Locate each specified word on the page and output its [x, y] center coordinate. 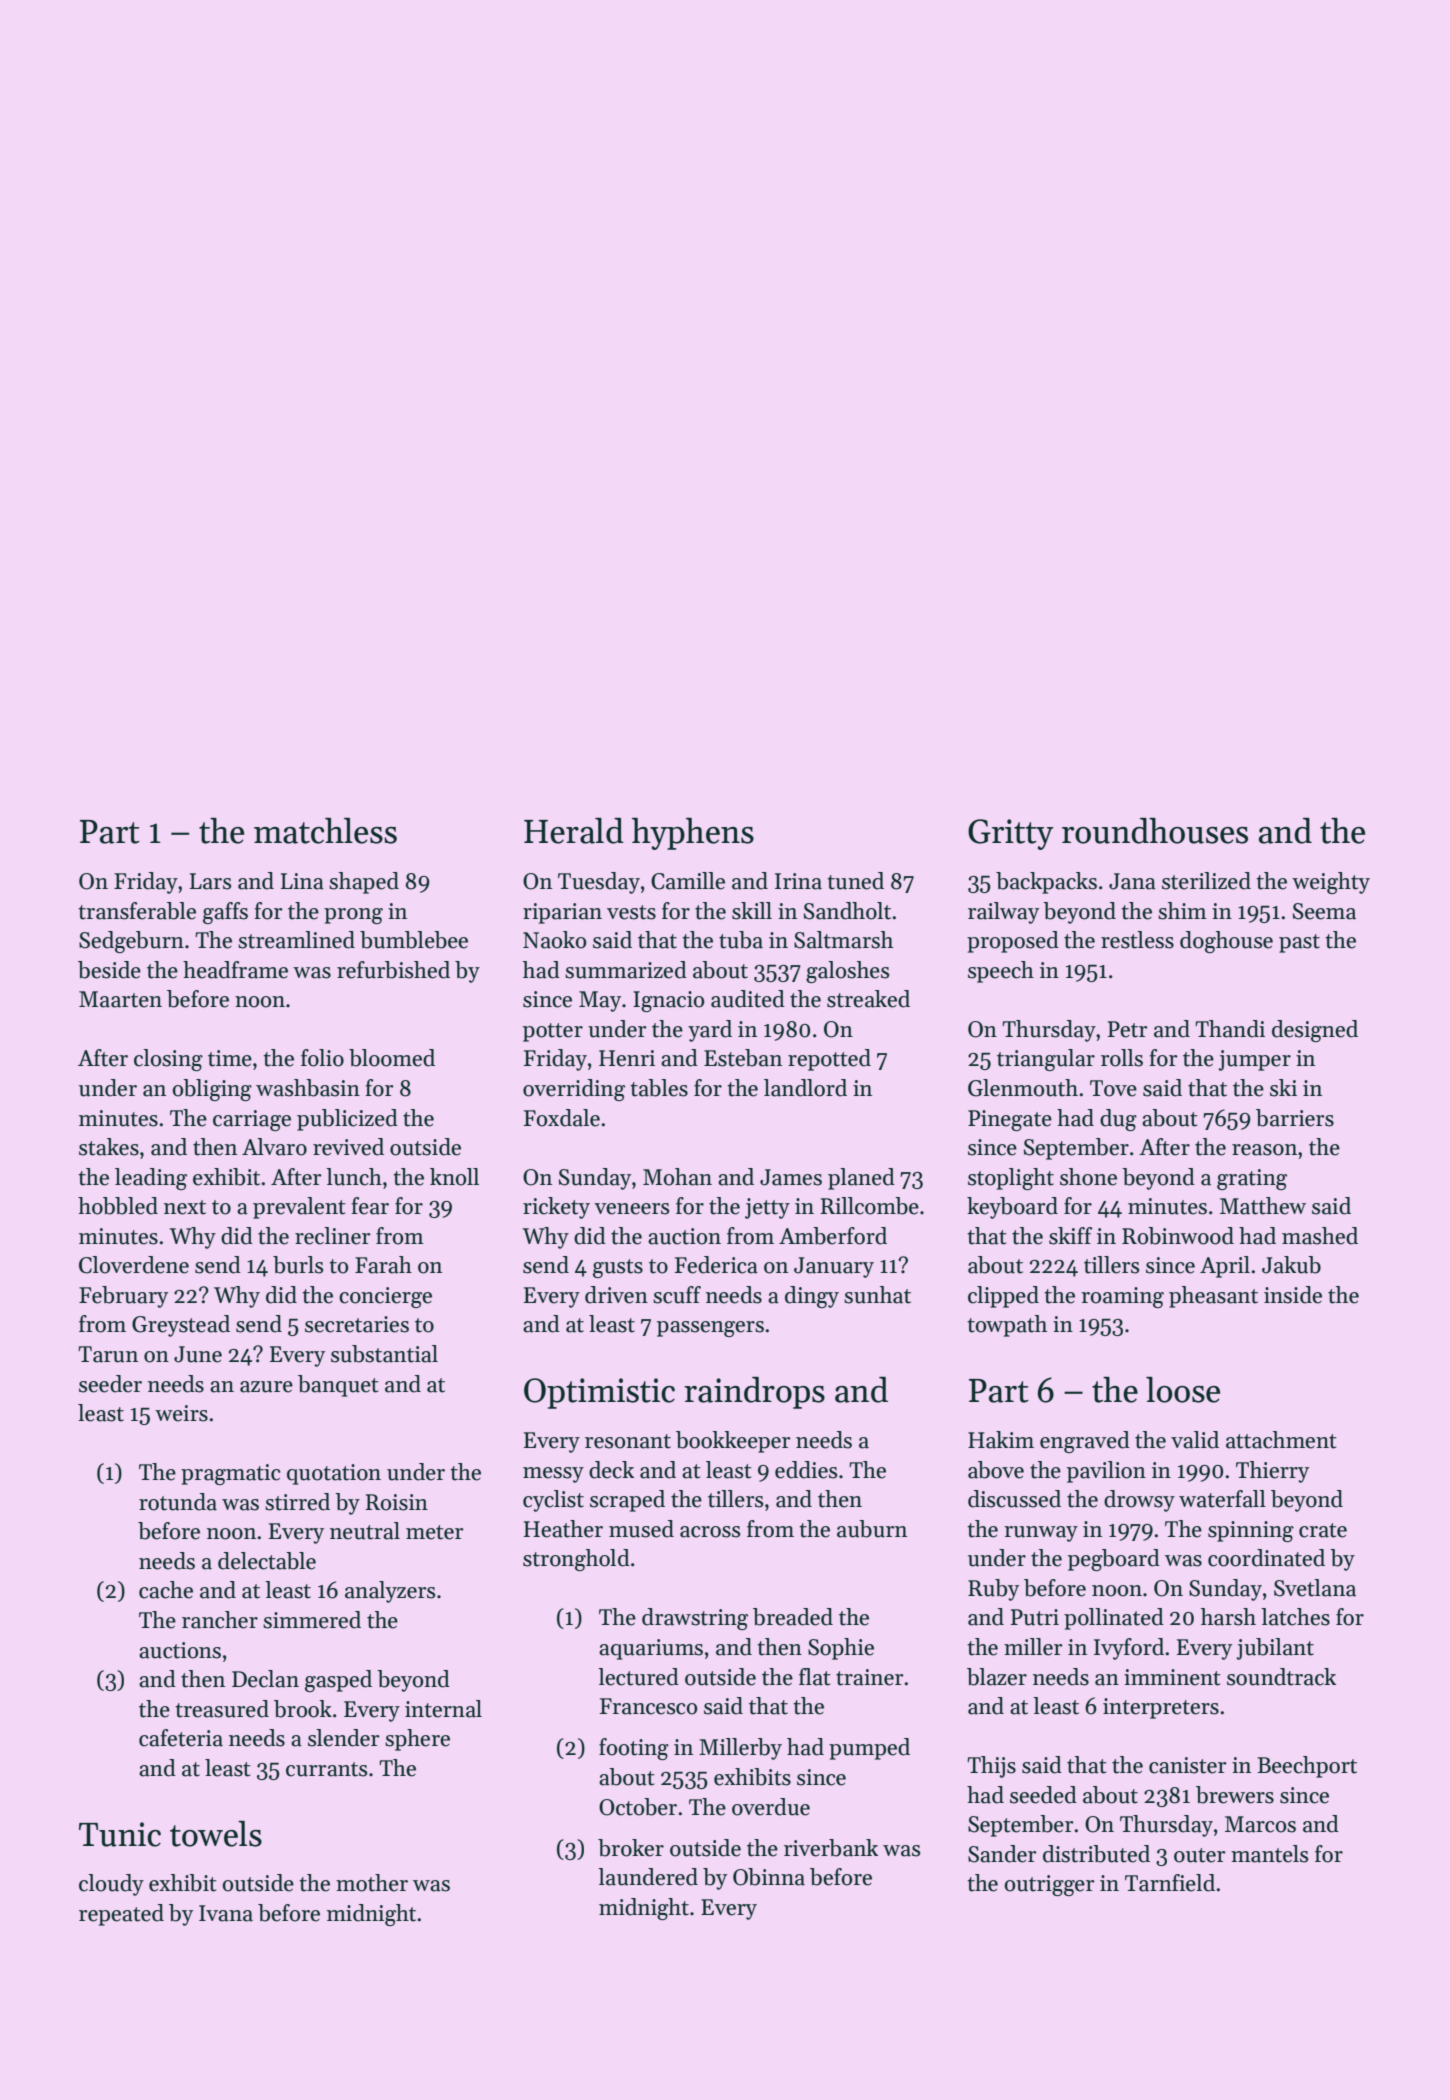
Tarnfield [1170, 1883]
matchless [325, 831]
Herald [574, 831]
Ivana [226, 1913]
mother [372, 1883]
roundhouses [1155, 831]
